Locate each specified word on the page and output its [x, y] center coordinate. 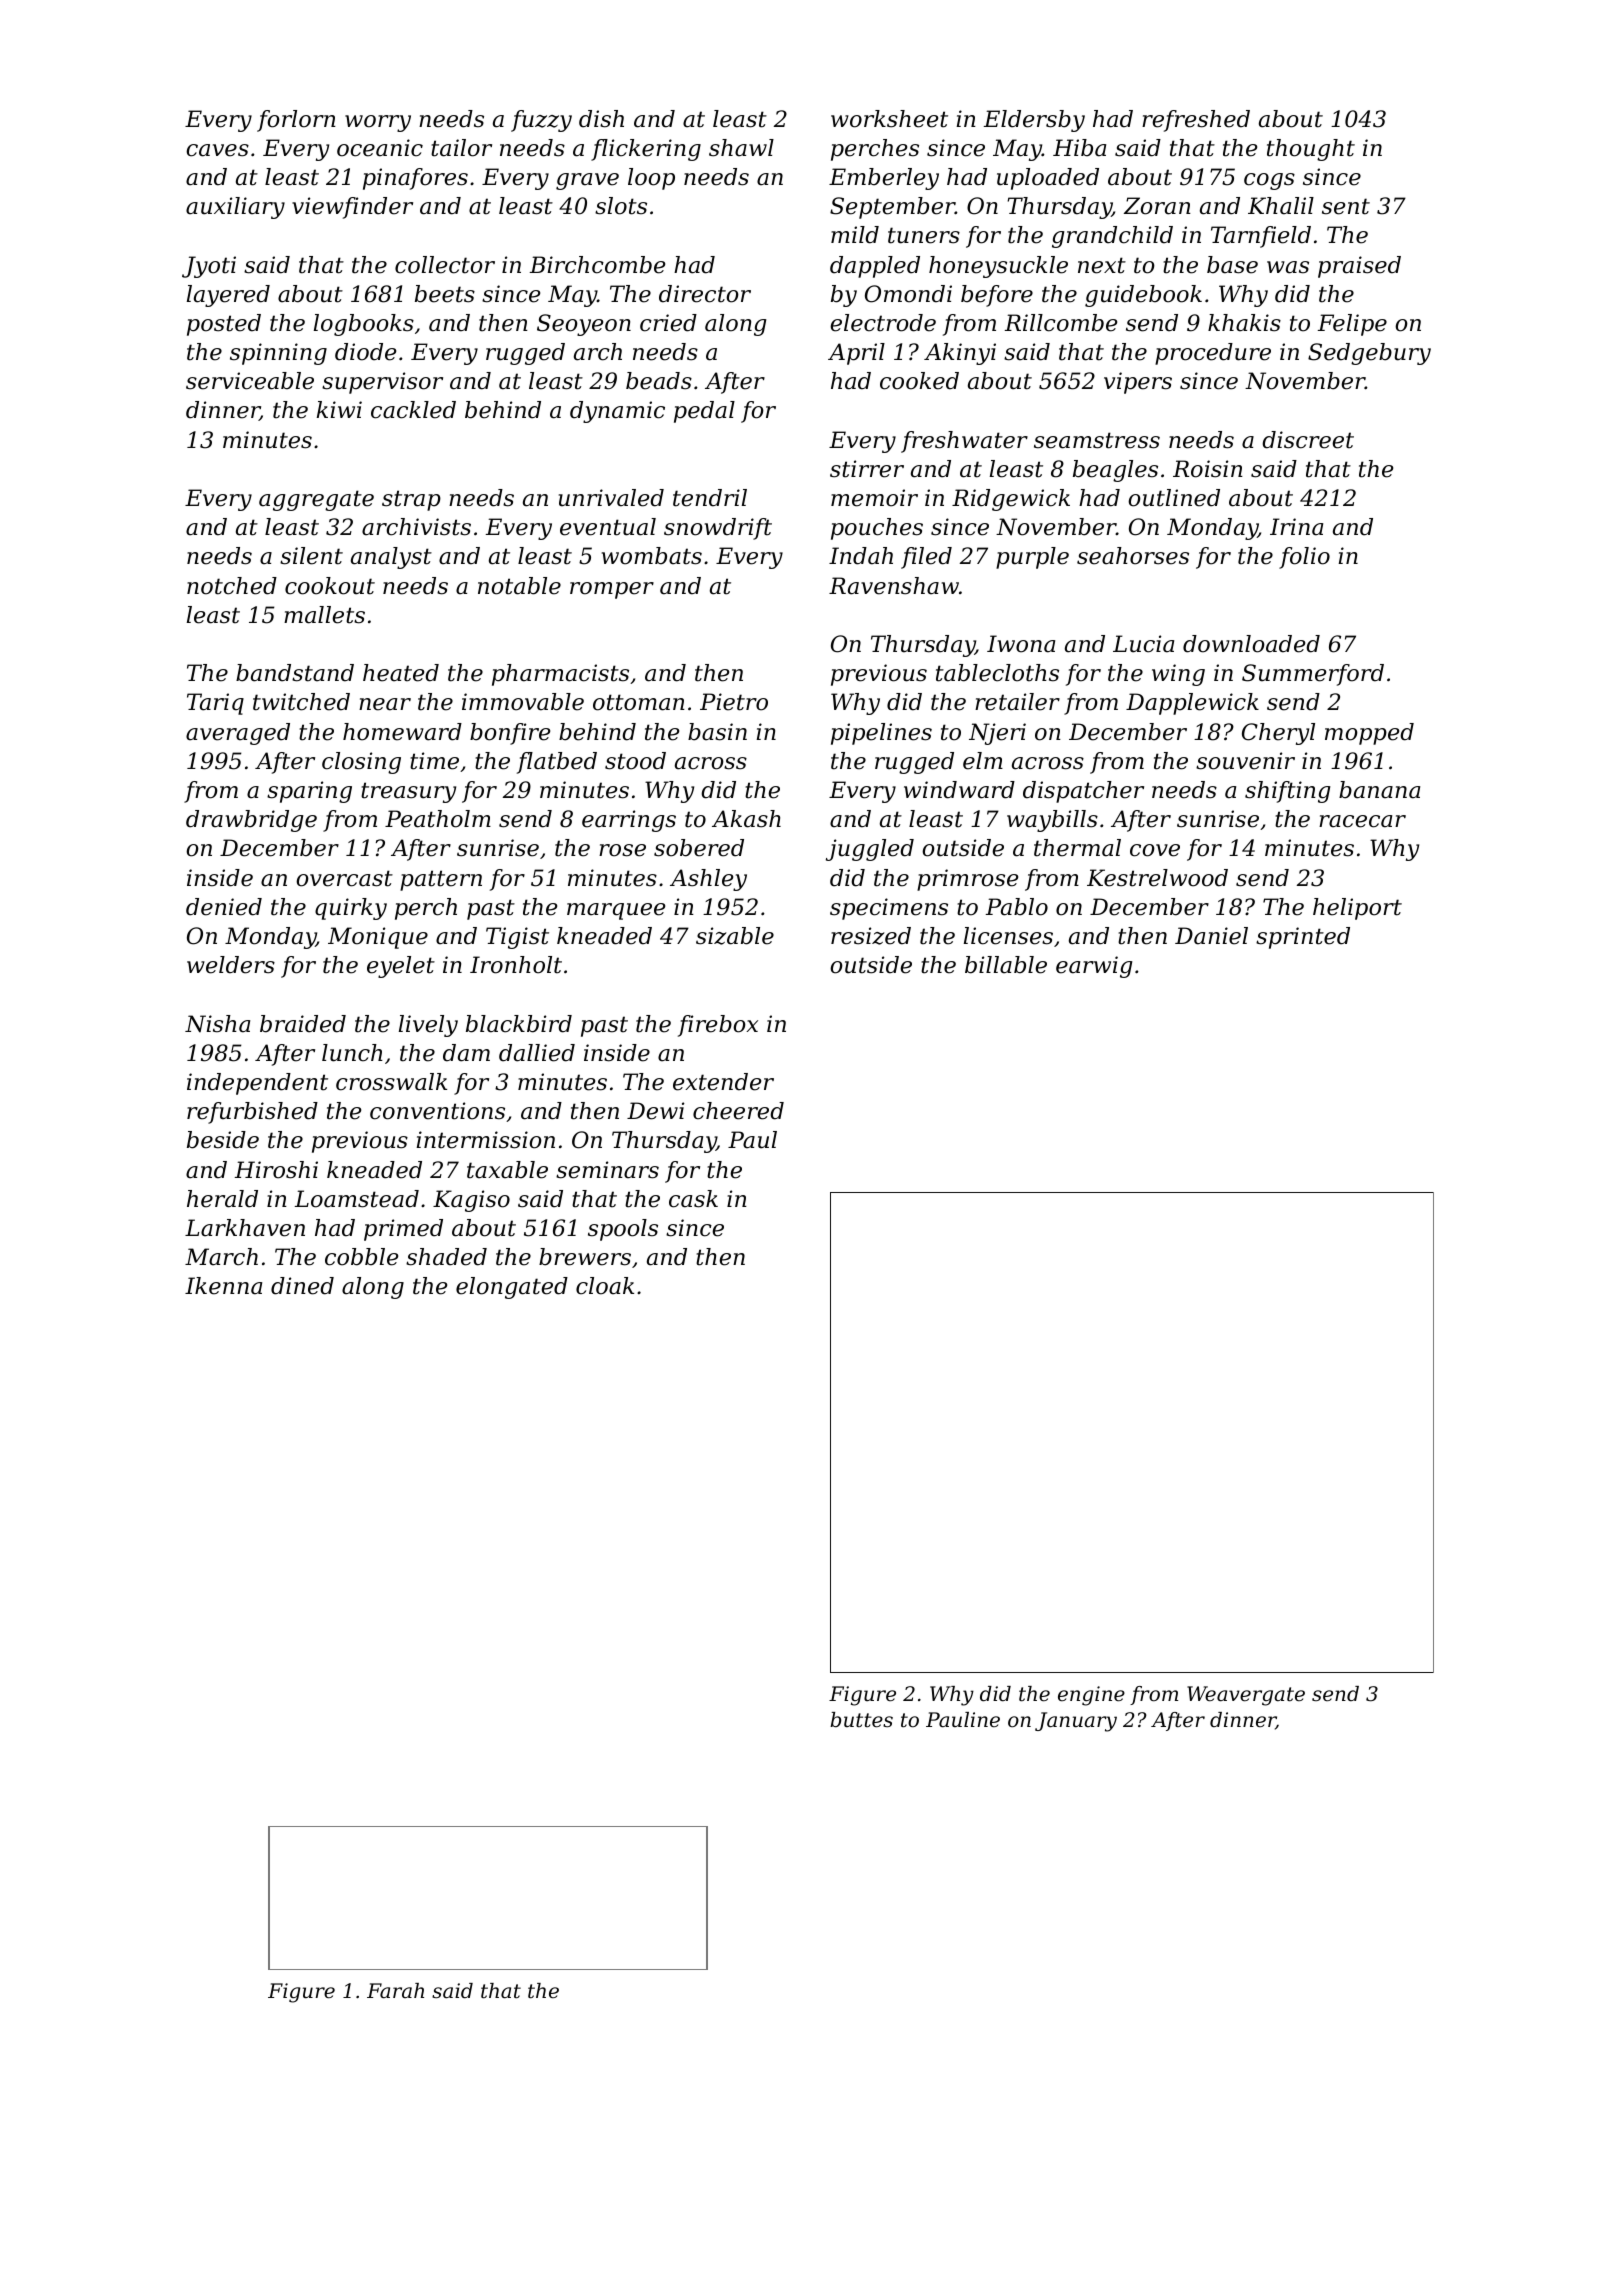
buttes [861, 1720]
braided [303, 1024]
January [1076, 1722]
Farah [395, 1991]
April [856, 354]
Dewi [655, 1111]
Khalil [1281, 206]
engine [1091, 1696]
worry [378, 123]
